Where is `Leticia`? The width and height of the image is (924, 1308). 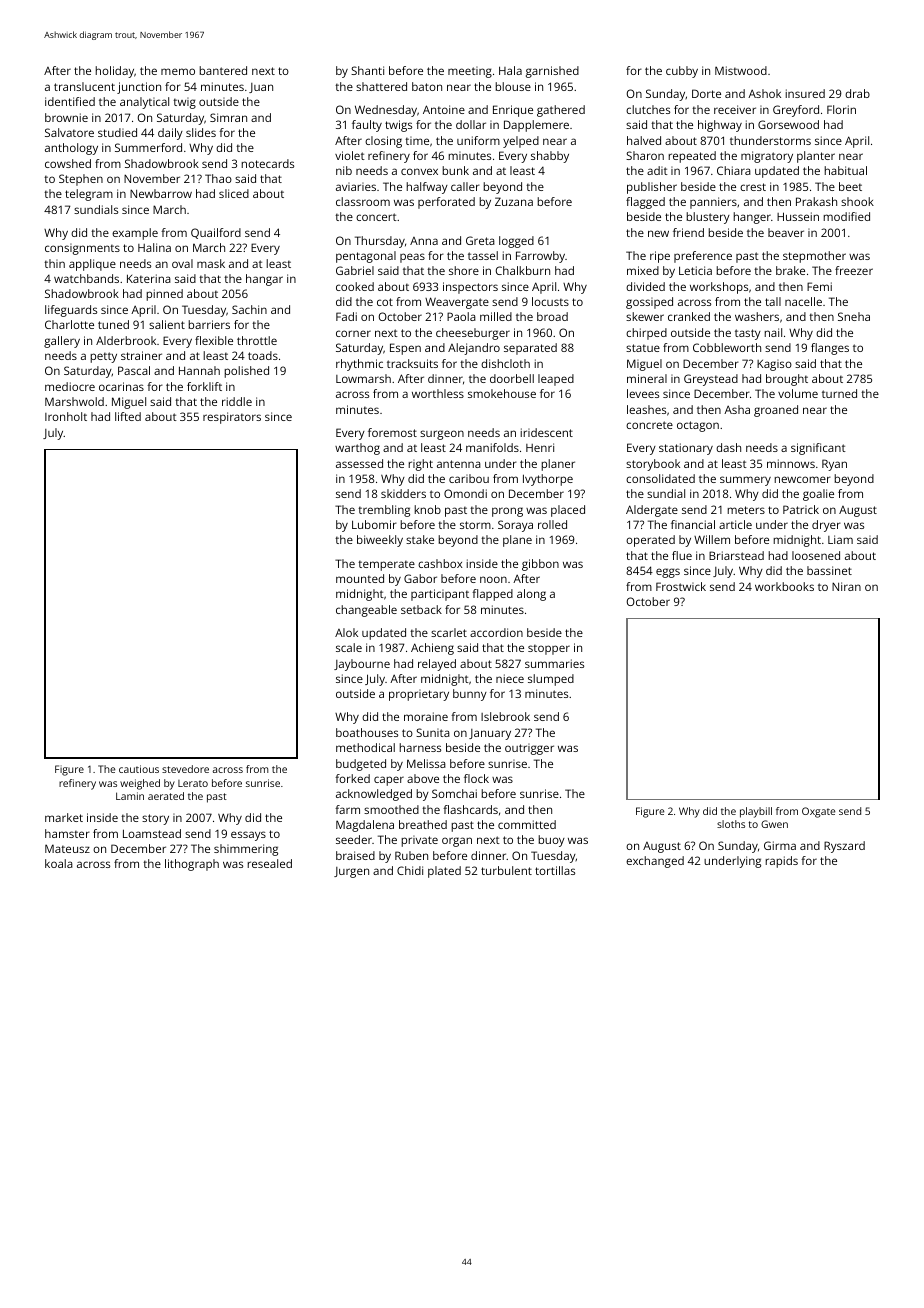
Leticia is located at coordinates (695, 270).
